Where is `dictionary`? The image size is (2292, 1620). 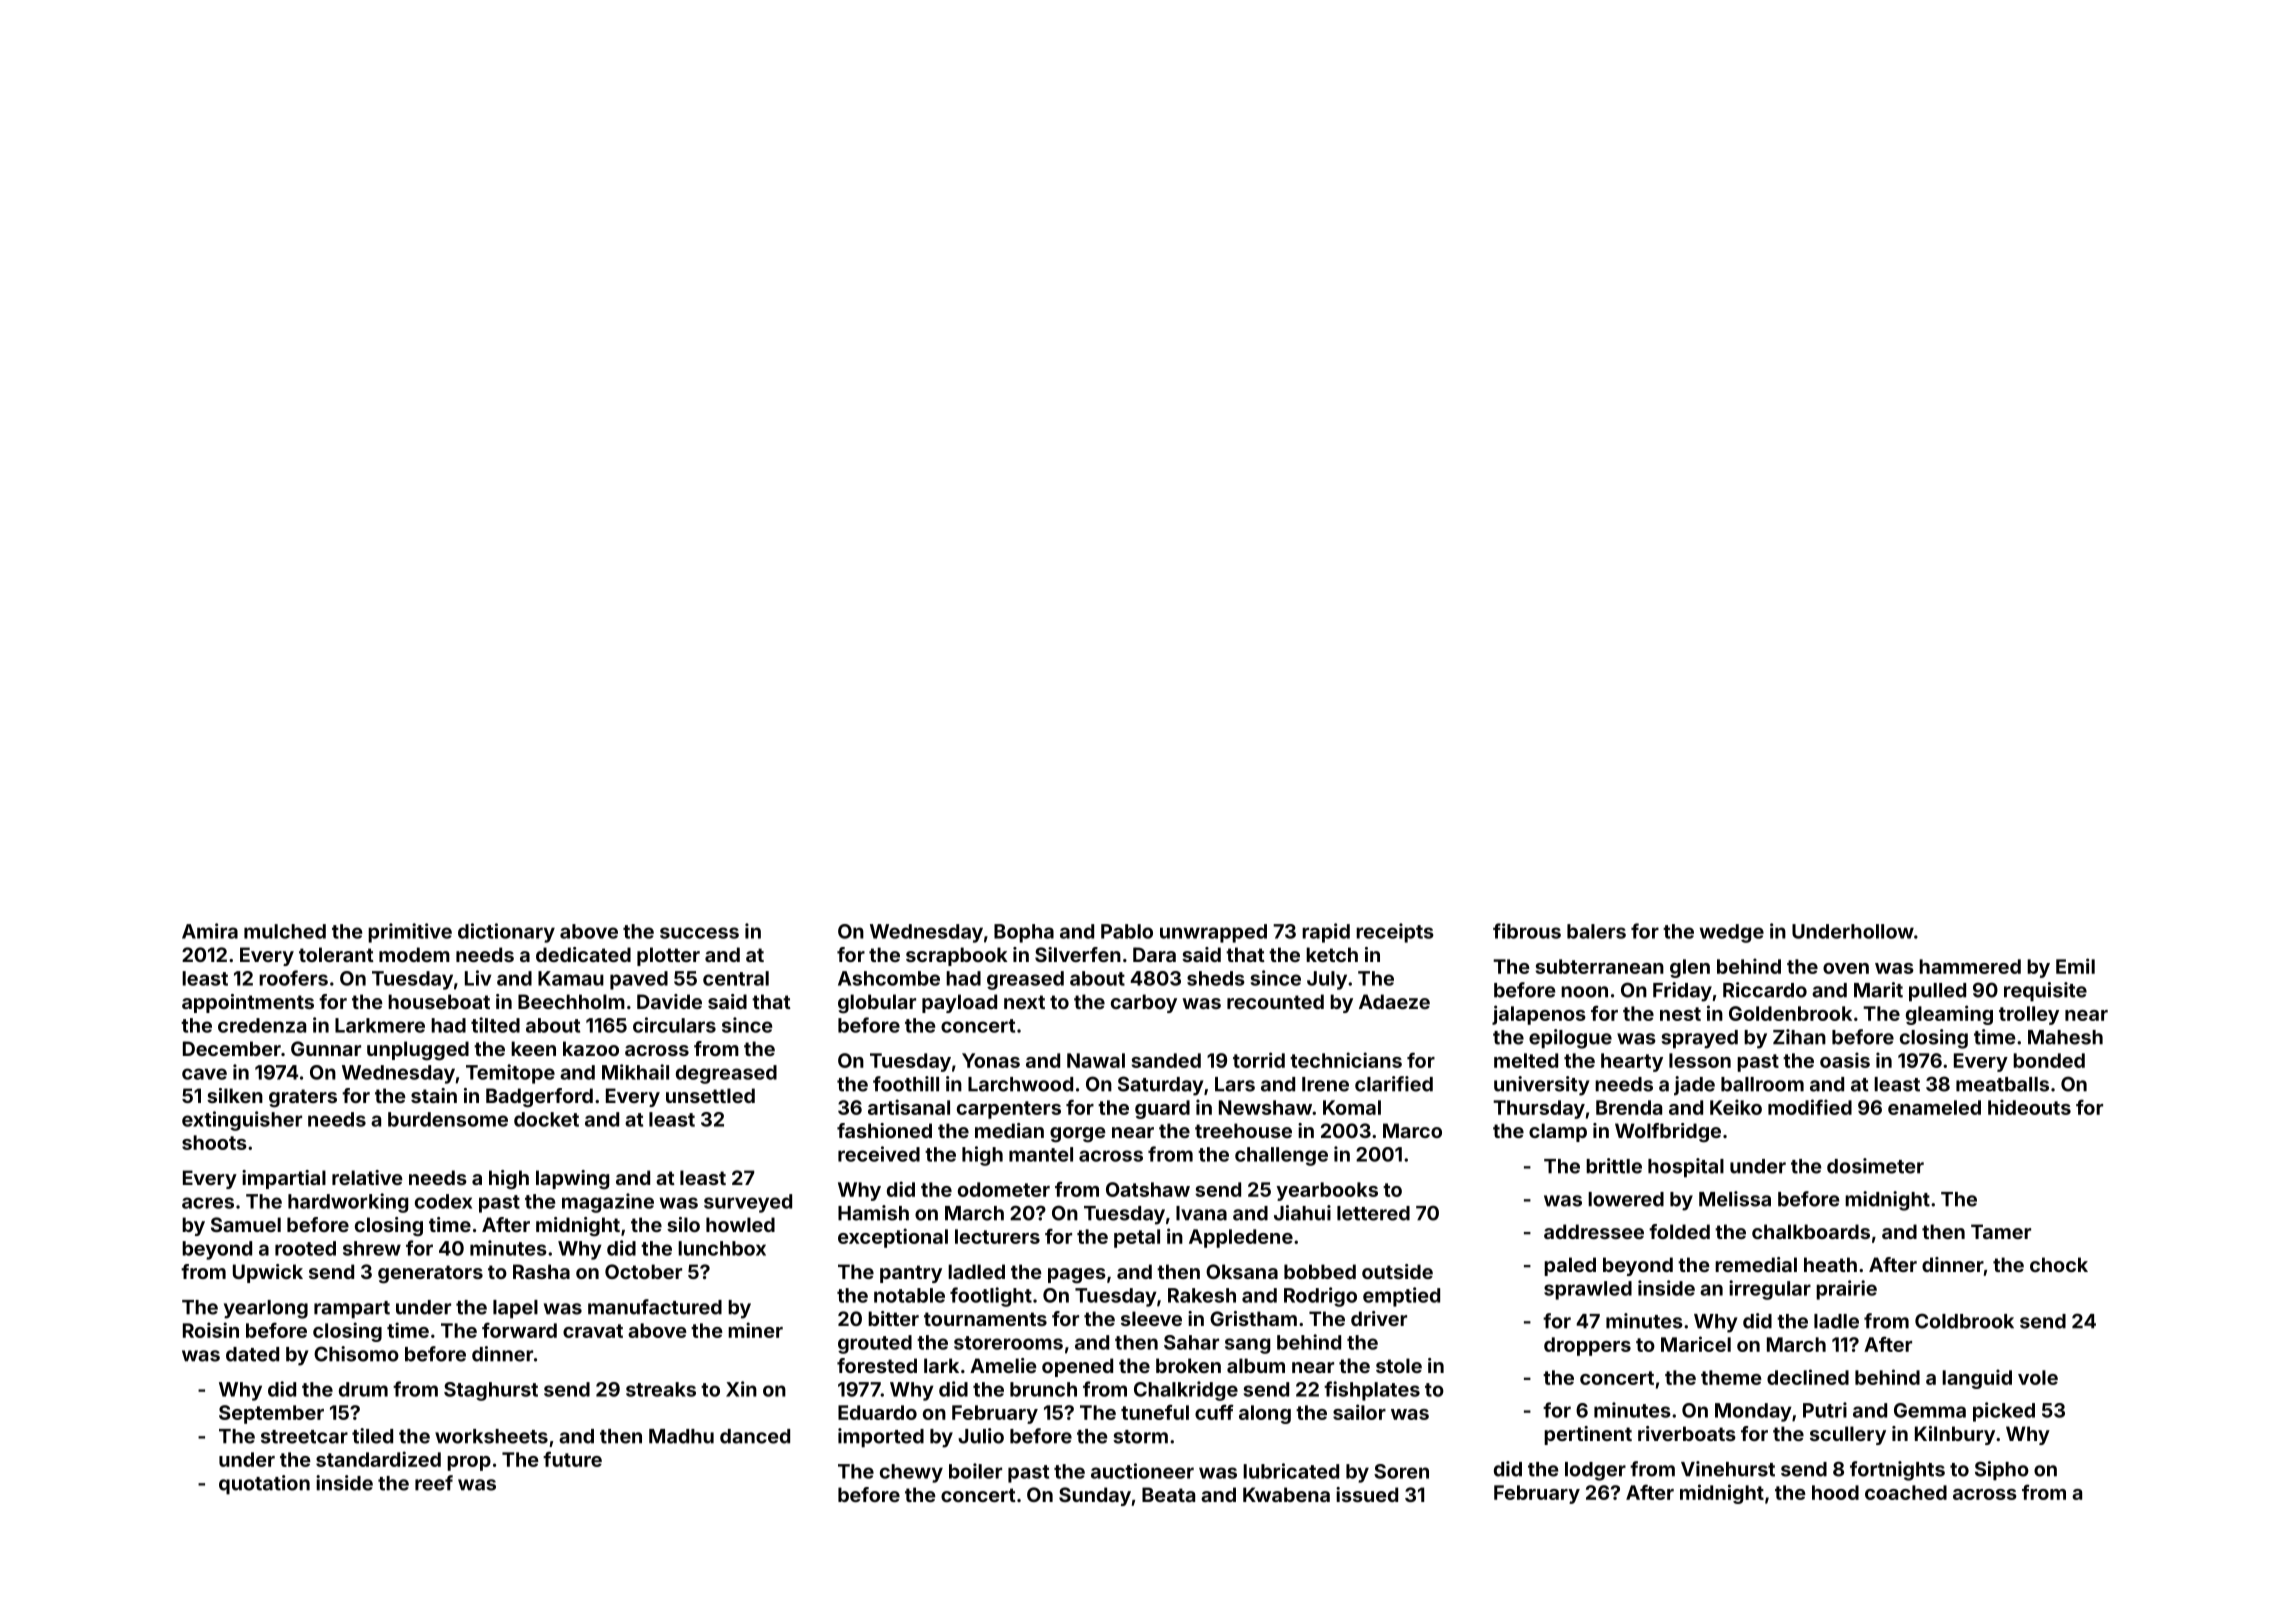 dictionary is located at coordinates (506, 933).
